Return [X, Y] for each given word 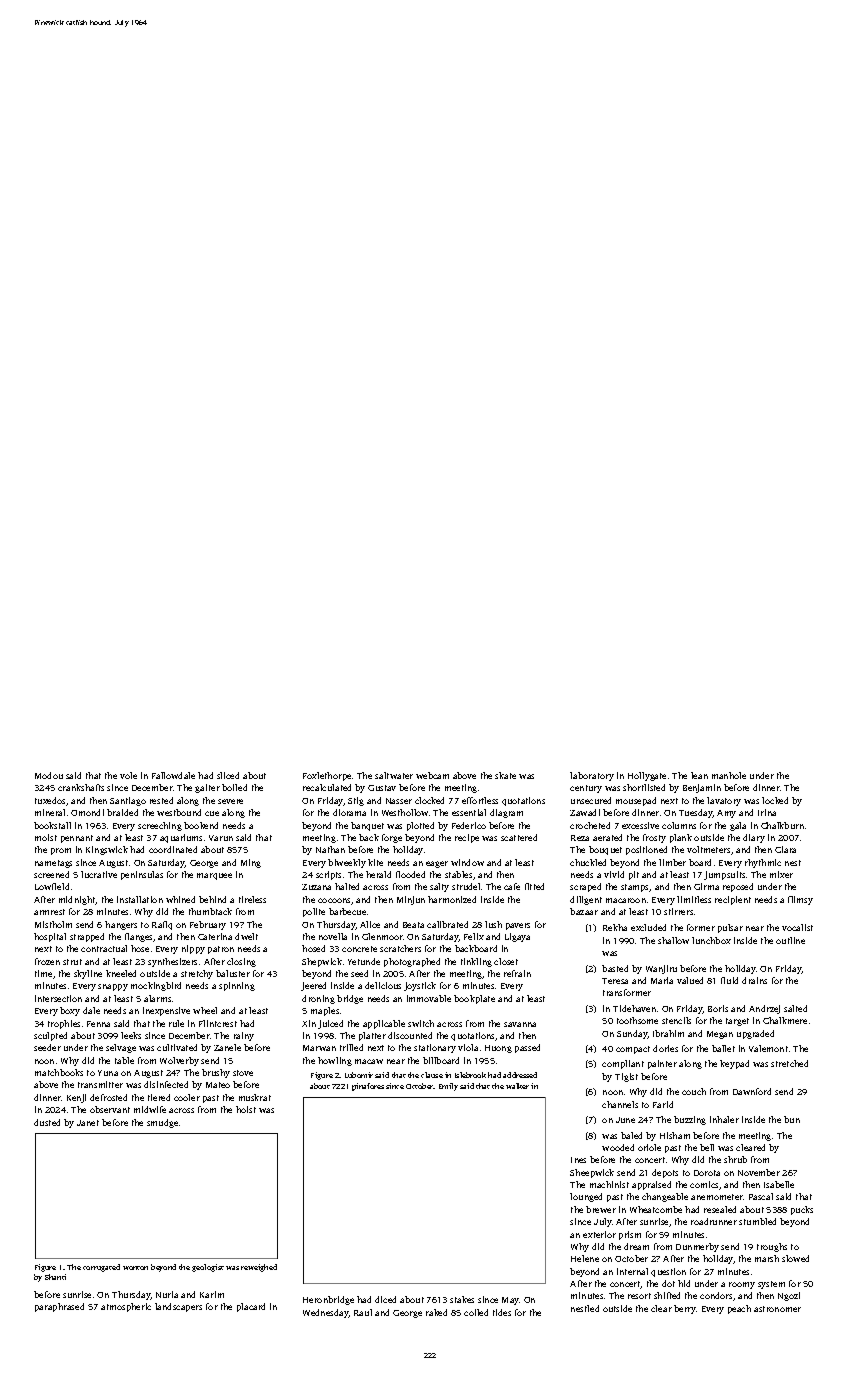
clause [432, 1075]
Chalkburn [782, 825]
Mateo [218, 1085]
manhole [729, 775]
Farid [663, 1104]
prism [630, 1235]
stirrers [678, 911]
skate [505, 775]
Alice [370, 924]
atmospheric [126, 1307]
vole [128, 775]
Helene [585, 1258]
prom [61, 851]
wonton [135, 1268]
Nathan [330, 849]
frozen [47, 961]
